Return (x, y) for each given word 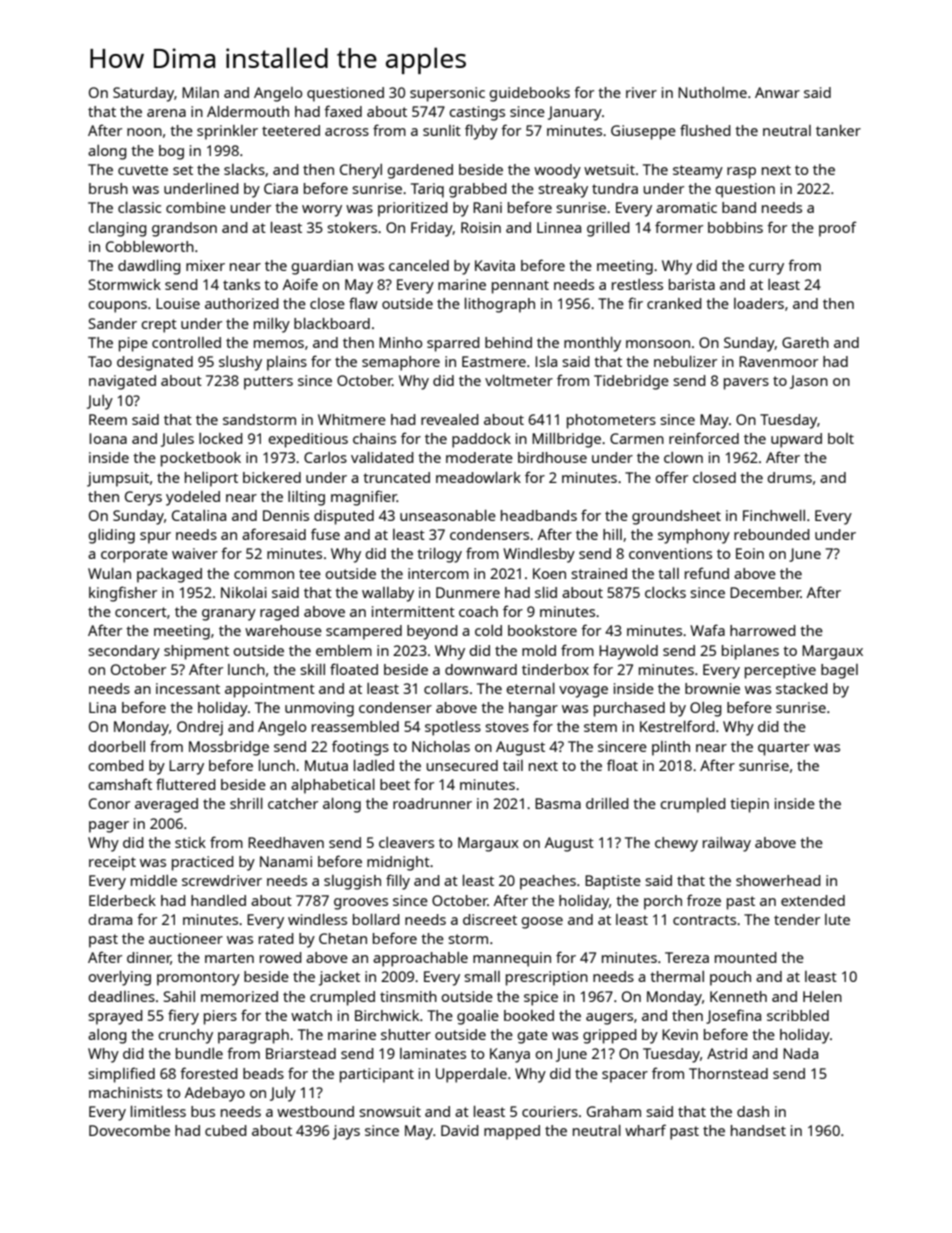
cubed (226, 1130)
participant (377, 1075)
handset (758, 1130)
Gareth (805, 342)
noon (144, 132)
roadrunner (432, 803)
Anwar (777, 92)
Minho (400, 342)
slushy (240, 363)
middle (154, 880)
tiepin (749, 805)
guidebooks (529, 94)
